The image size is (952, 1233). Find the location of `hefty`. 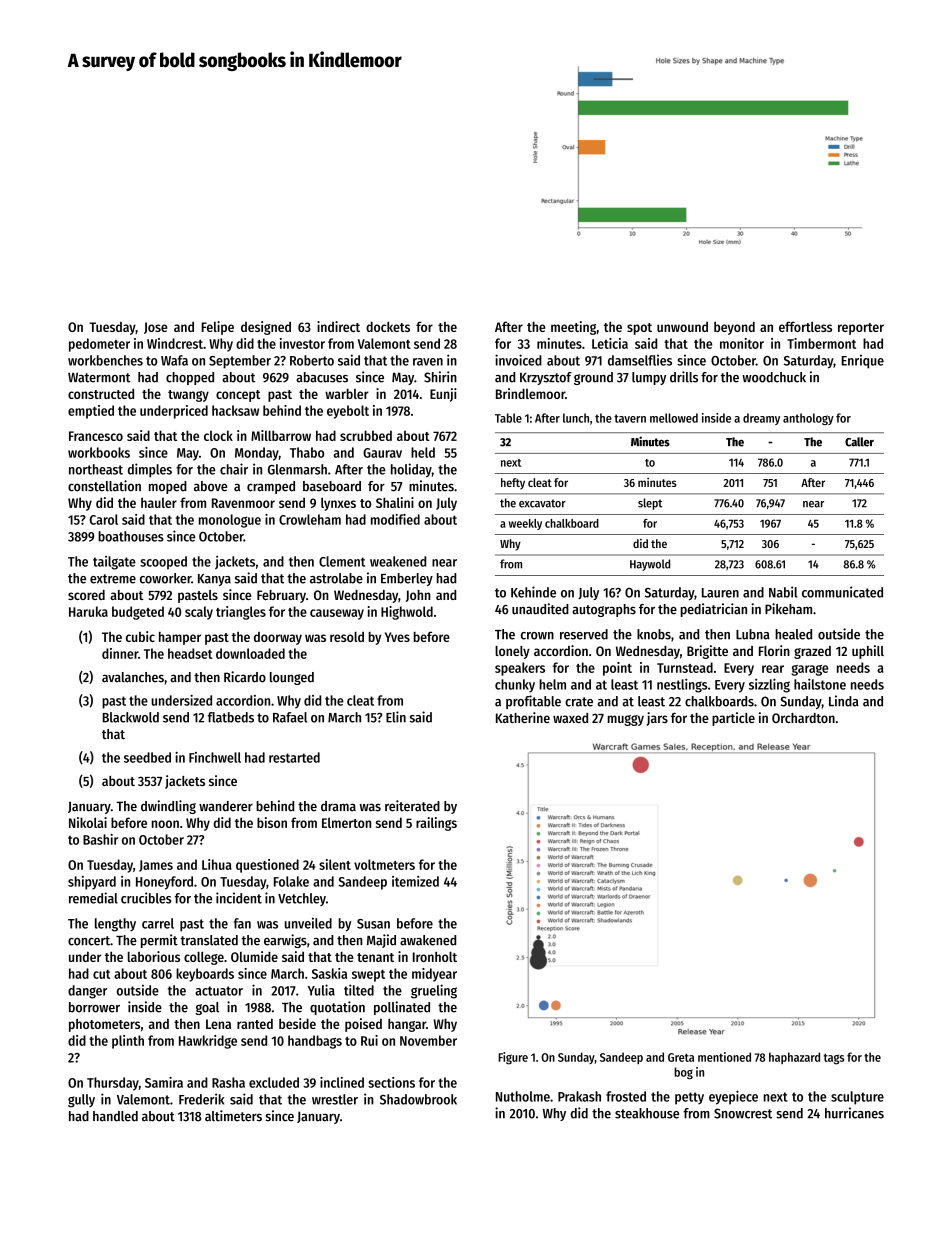

hefty is located at coordinates (513, 484).
